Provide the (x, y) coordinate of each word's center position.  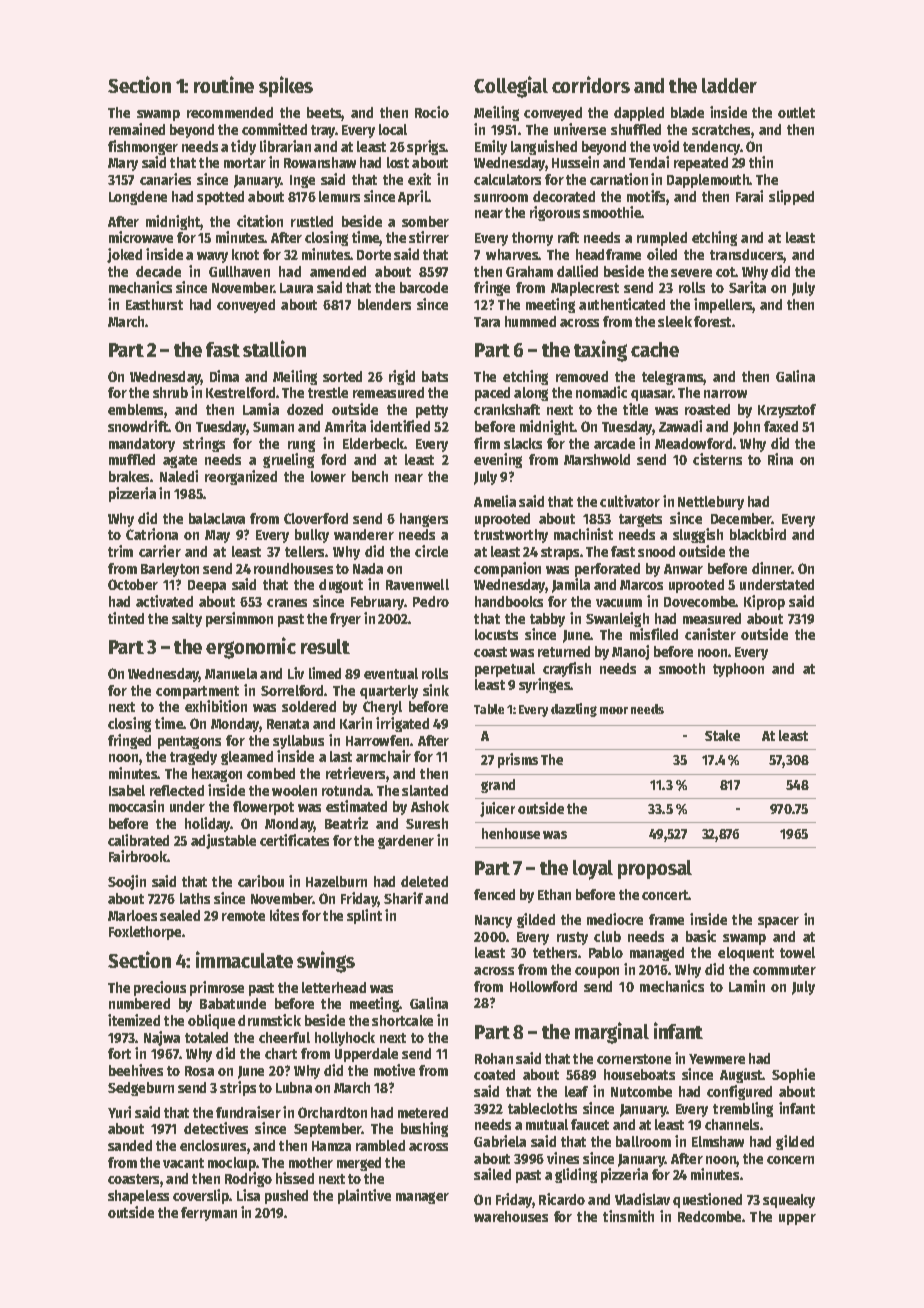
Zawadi (680, 426)
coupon (597, 972)
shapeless (138, 1197)
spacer (778, 922)
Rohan (494, 1058)
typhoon (738, 670)
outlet (796, 112)
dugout (341, 586)
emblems (135, 409)
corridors (591, 84)
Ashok (430, 806)
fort (119, 1053)
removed (582, 376)
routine (224, 84)
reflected (177, 790)
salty (187, 620)
